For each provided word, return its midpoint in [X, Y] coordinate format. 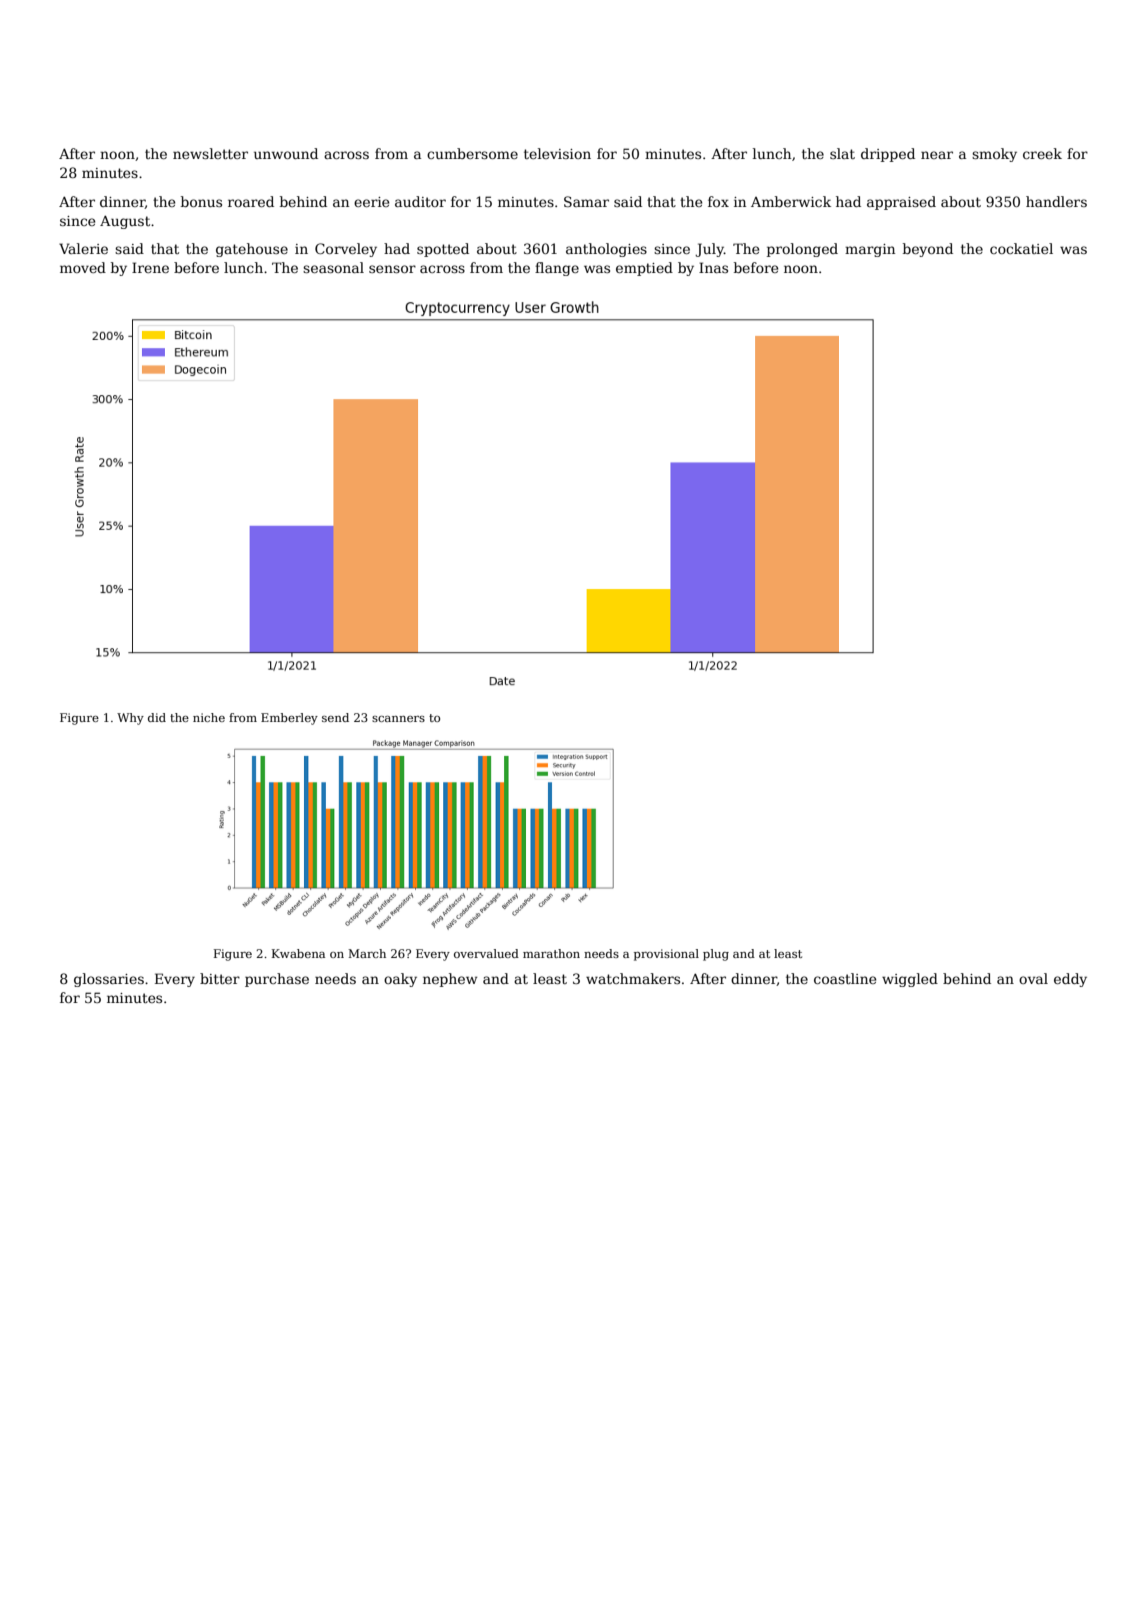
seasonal [333, 267]
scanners [398, 719]
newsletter [210, 153]
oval [1033, 978]
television [557, 153]
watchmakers [633, 978]
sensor [392, 269]
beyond [928, 250]
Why [130, 719]
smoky [994, 155]
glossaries [109, 980]
